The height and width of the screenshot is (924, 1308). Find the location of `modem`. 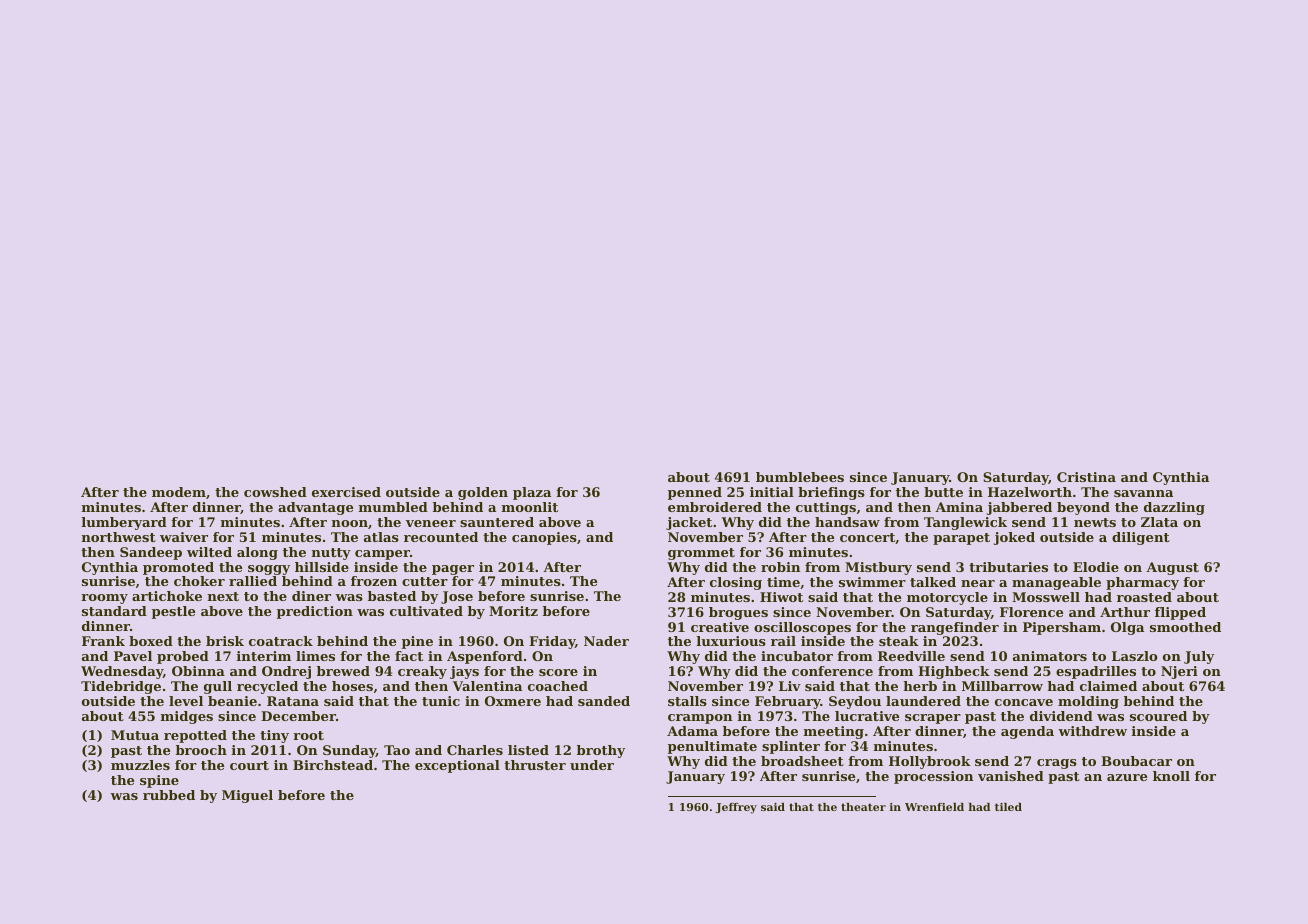

modem is located at coordinates (179, 492).
